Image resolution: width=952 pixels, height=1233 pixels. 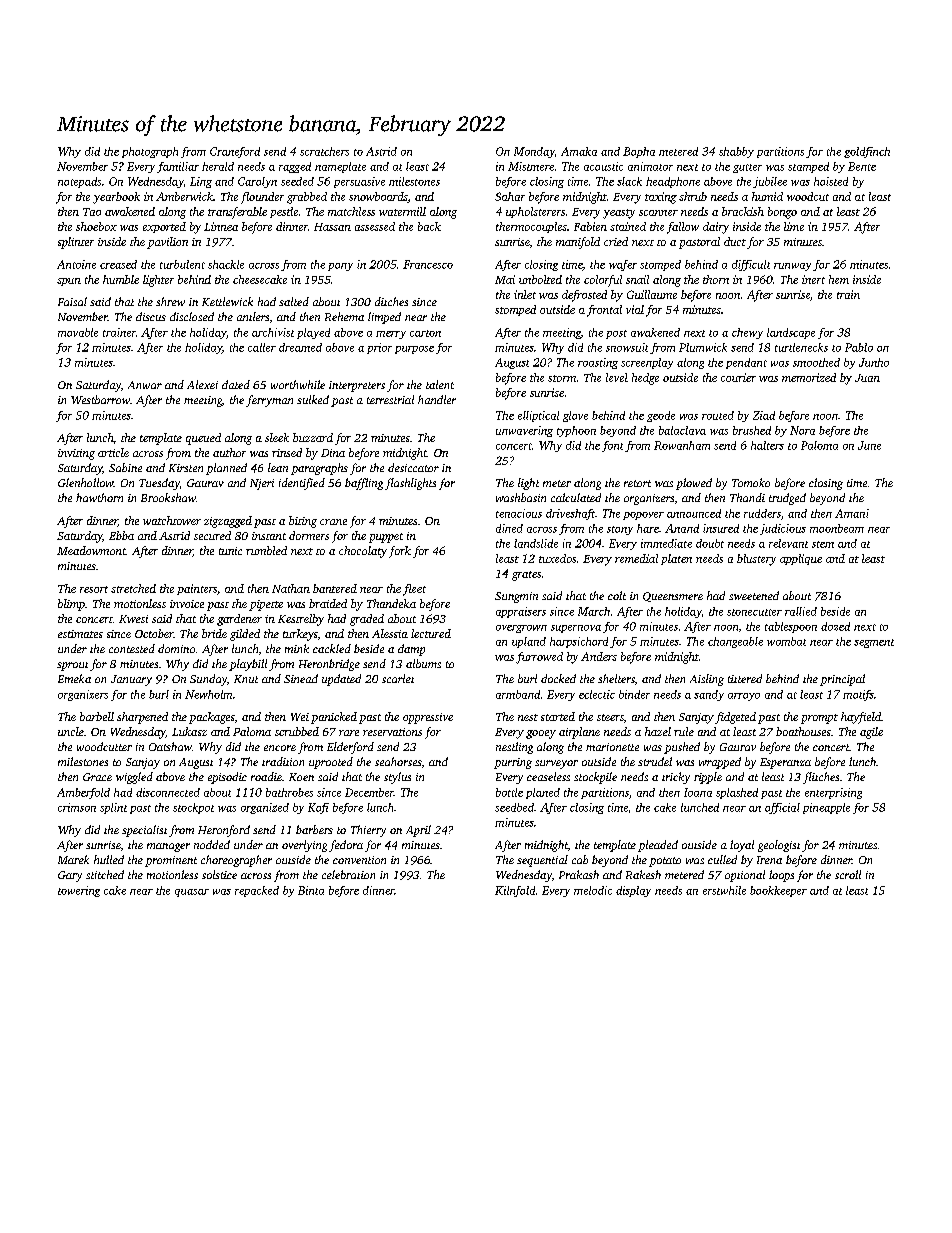 I want to click on towering, so click(x=79, y=891).
